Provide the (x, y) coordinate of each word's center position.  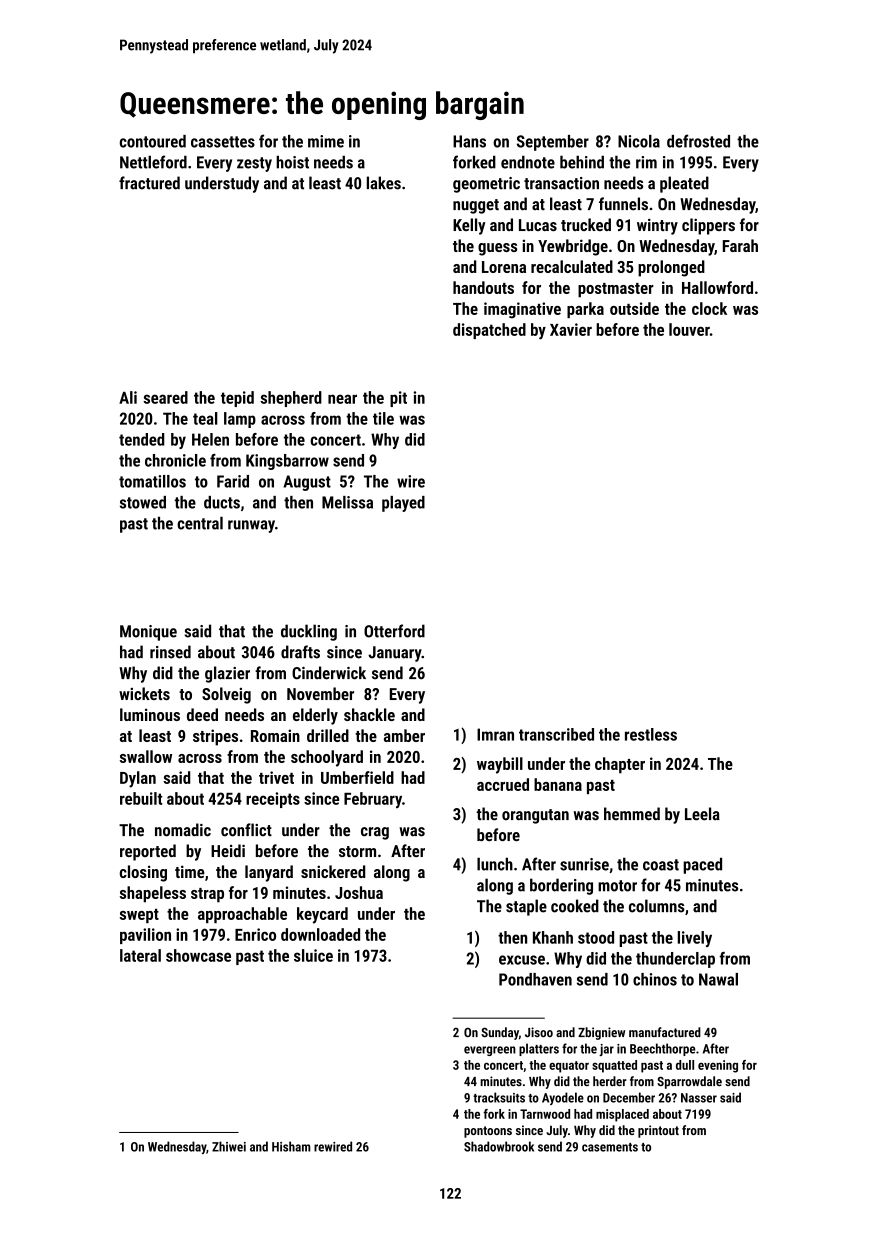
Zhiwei (229, 1146)
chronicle (175, 460)
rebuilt (141, 798)
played (403, 504)
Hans (469, 141)
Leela (702, 814)
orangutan (535, 816)
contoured (153, 141)
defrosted (698, 141)
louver (689, 329)
